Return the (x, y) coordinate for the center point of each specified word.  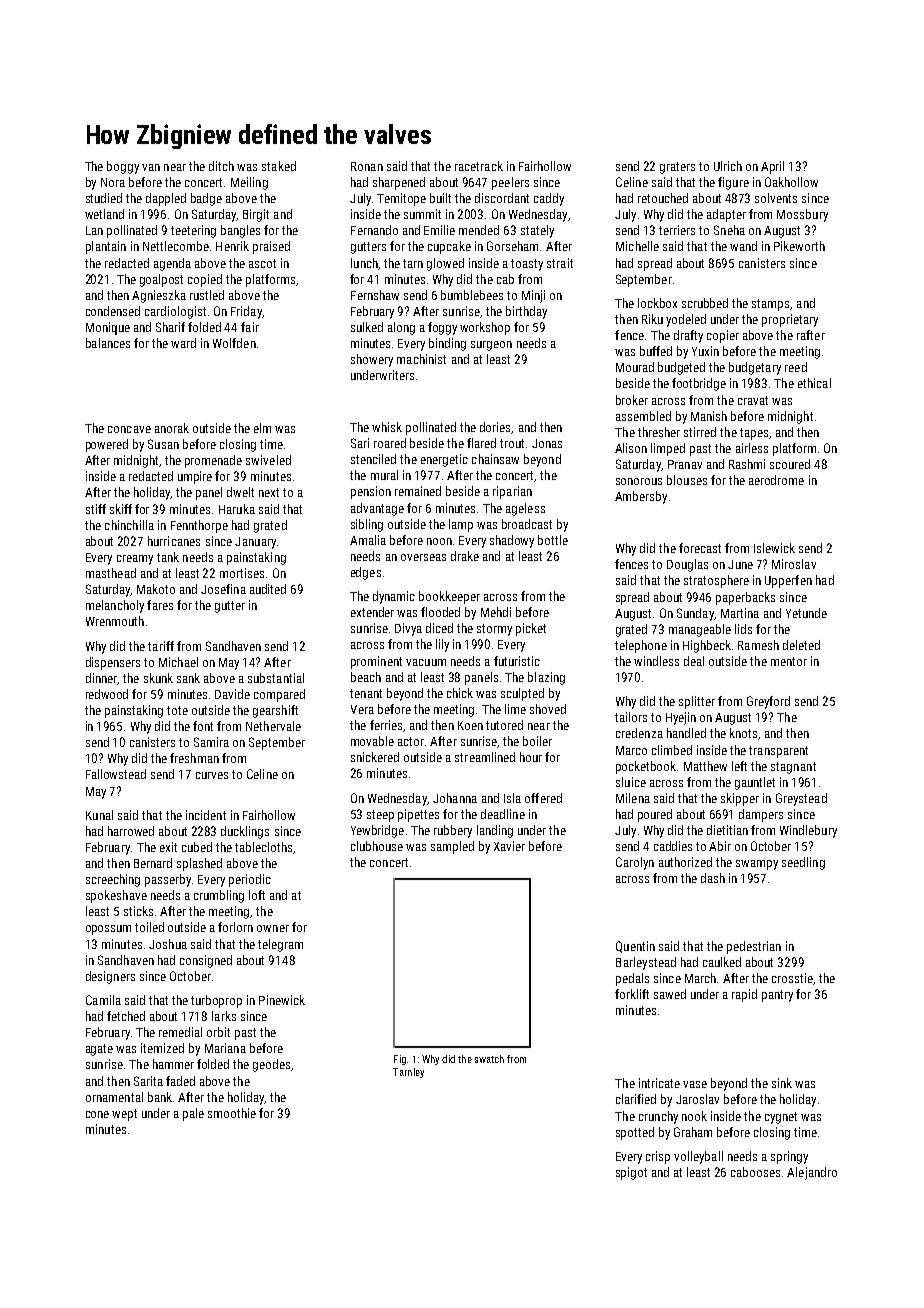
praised (271, 247)
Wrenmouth (115, 621)
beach (366, 677)
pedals (632, 979)
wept (124, 1115)
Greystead (801, 799)
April (772, 167)
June (740, 564)
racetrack (479, 166)
